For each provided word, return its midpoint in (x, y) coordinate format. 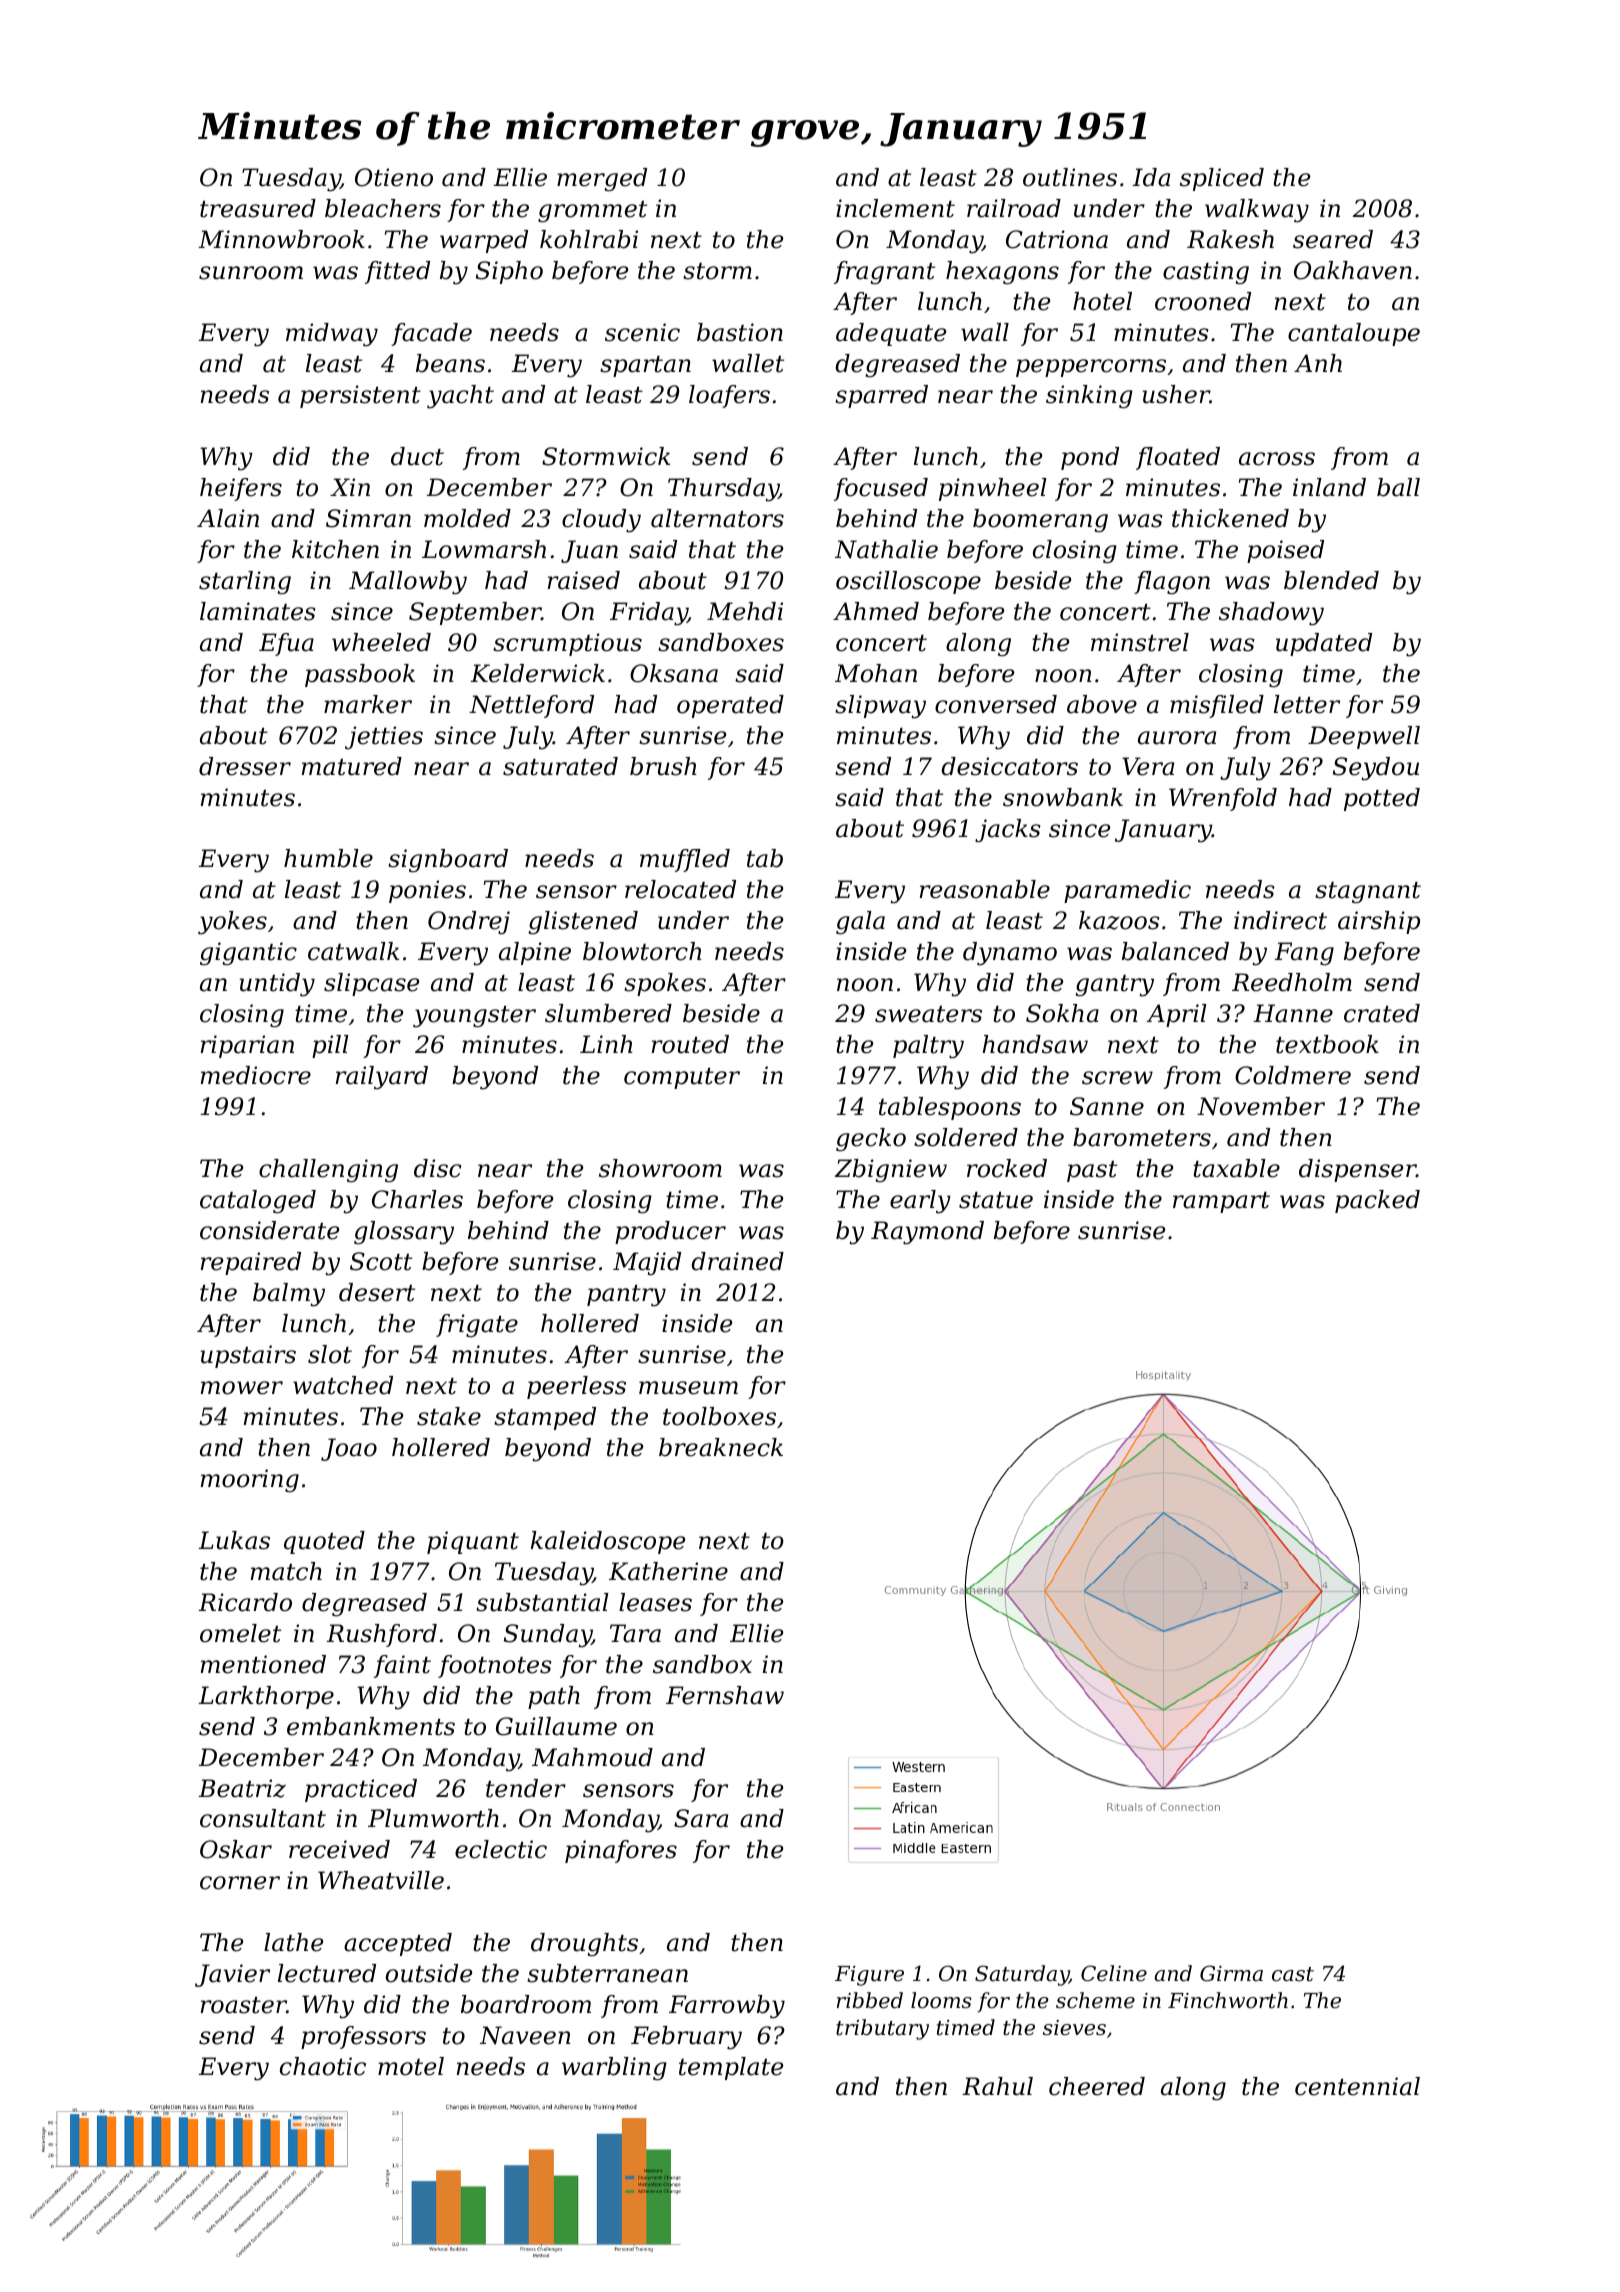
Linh (606, 1044)
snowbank (1063, 797)
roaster (244, 2005)
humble (328, 858)
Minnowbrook (281, 239)
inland (1329, 487)
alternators (717, 518)
